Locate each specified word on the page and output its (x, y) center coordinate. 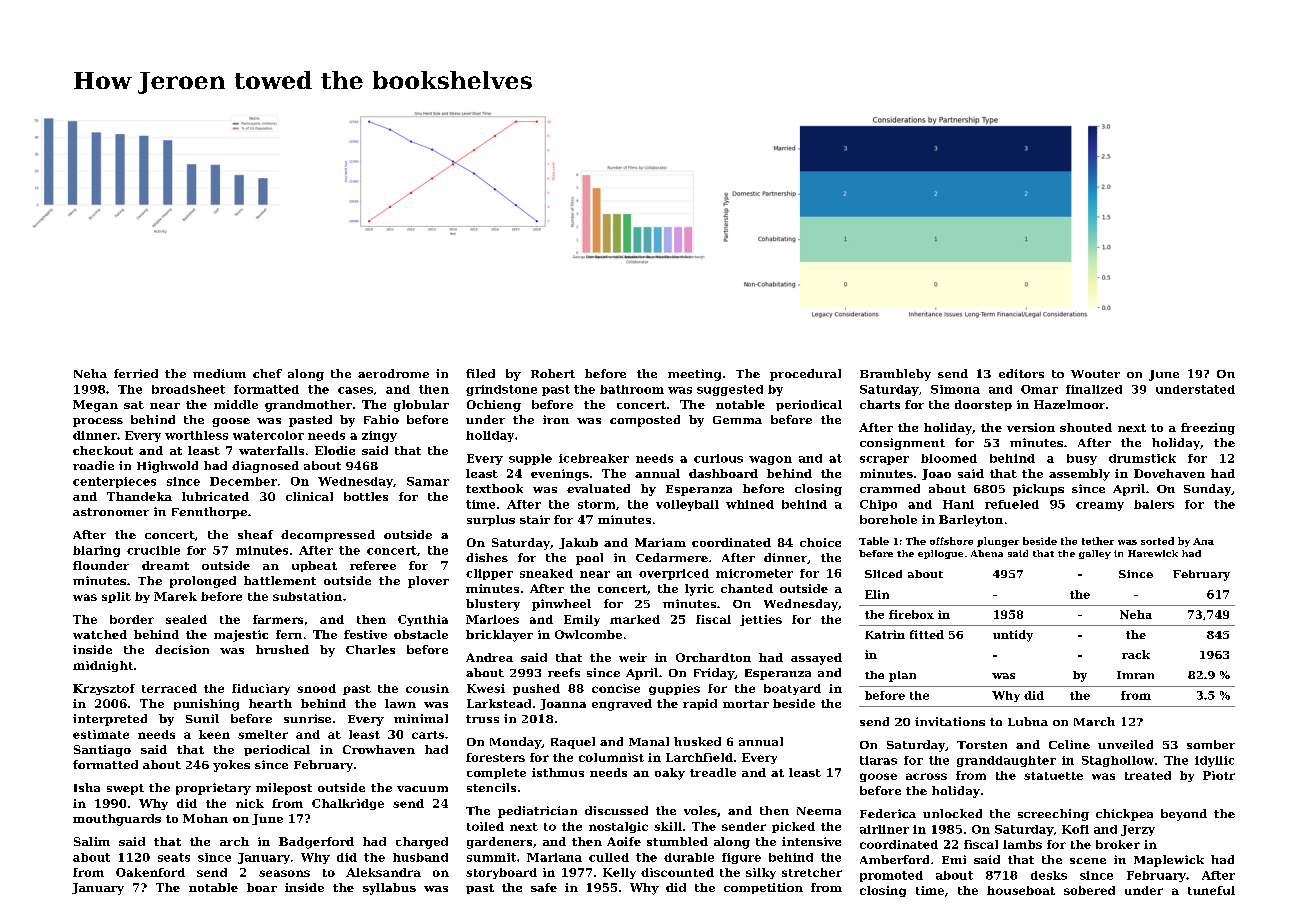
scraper (884, 460)
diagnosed (265, 467)
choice (820, 542)
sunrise (307, 718)
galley (1095, 554)
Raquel (573, 743)
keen (214, 734)
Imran (1135, 675)
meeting (694, 375)
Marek (175, 596)
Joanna (563, 704)
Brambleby (895, 375)
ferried (136, 373)
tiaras (878, 760)
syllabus (389, 889)
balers (1154, 504)
